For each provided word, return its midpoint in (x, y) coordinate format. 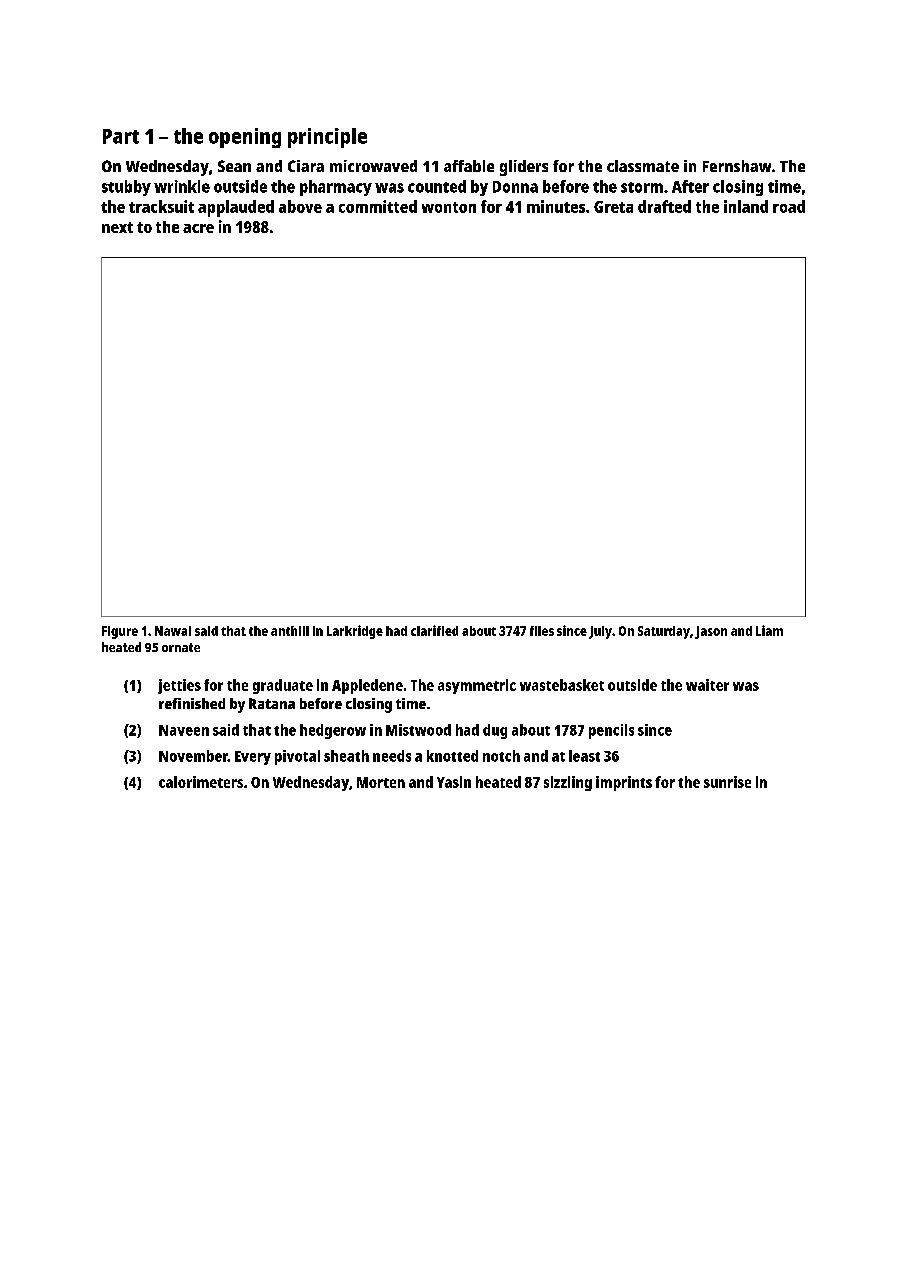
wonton (449, 207)
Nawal (173, 631)
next (117, 227)
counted (437, 186)
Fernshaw (737, 166)
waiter (707, 685)
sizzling (568, 783)
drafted (664, 206)
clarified (434, 630)
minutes (556, 206)
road (789, 206)
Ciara (306, 166)
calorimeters (201, 782)
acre (198, 228)
